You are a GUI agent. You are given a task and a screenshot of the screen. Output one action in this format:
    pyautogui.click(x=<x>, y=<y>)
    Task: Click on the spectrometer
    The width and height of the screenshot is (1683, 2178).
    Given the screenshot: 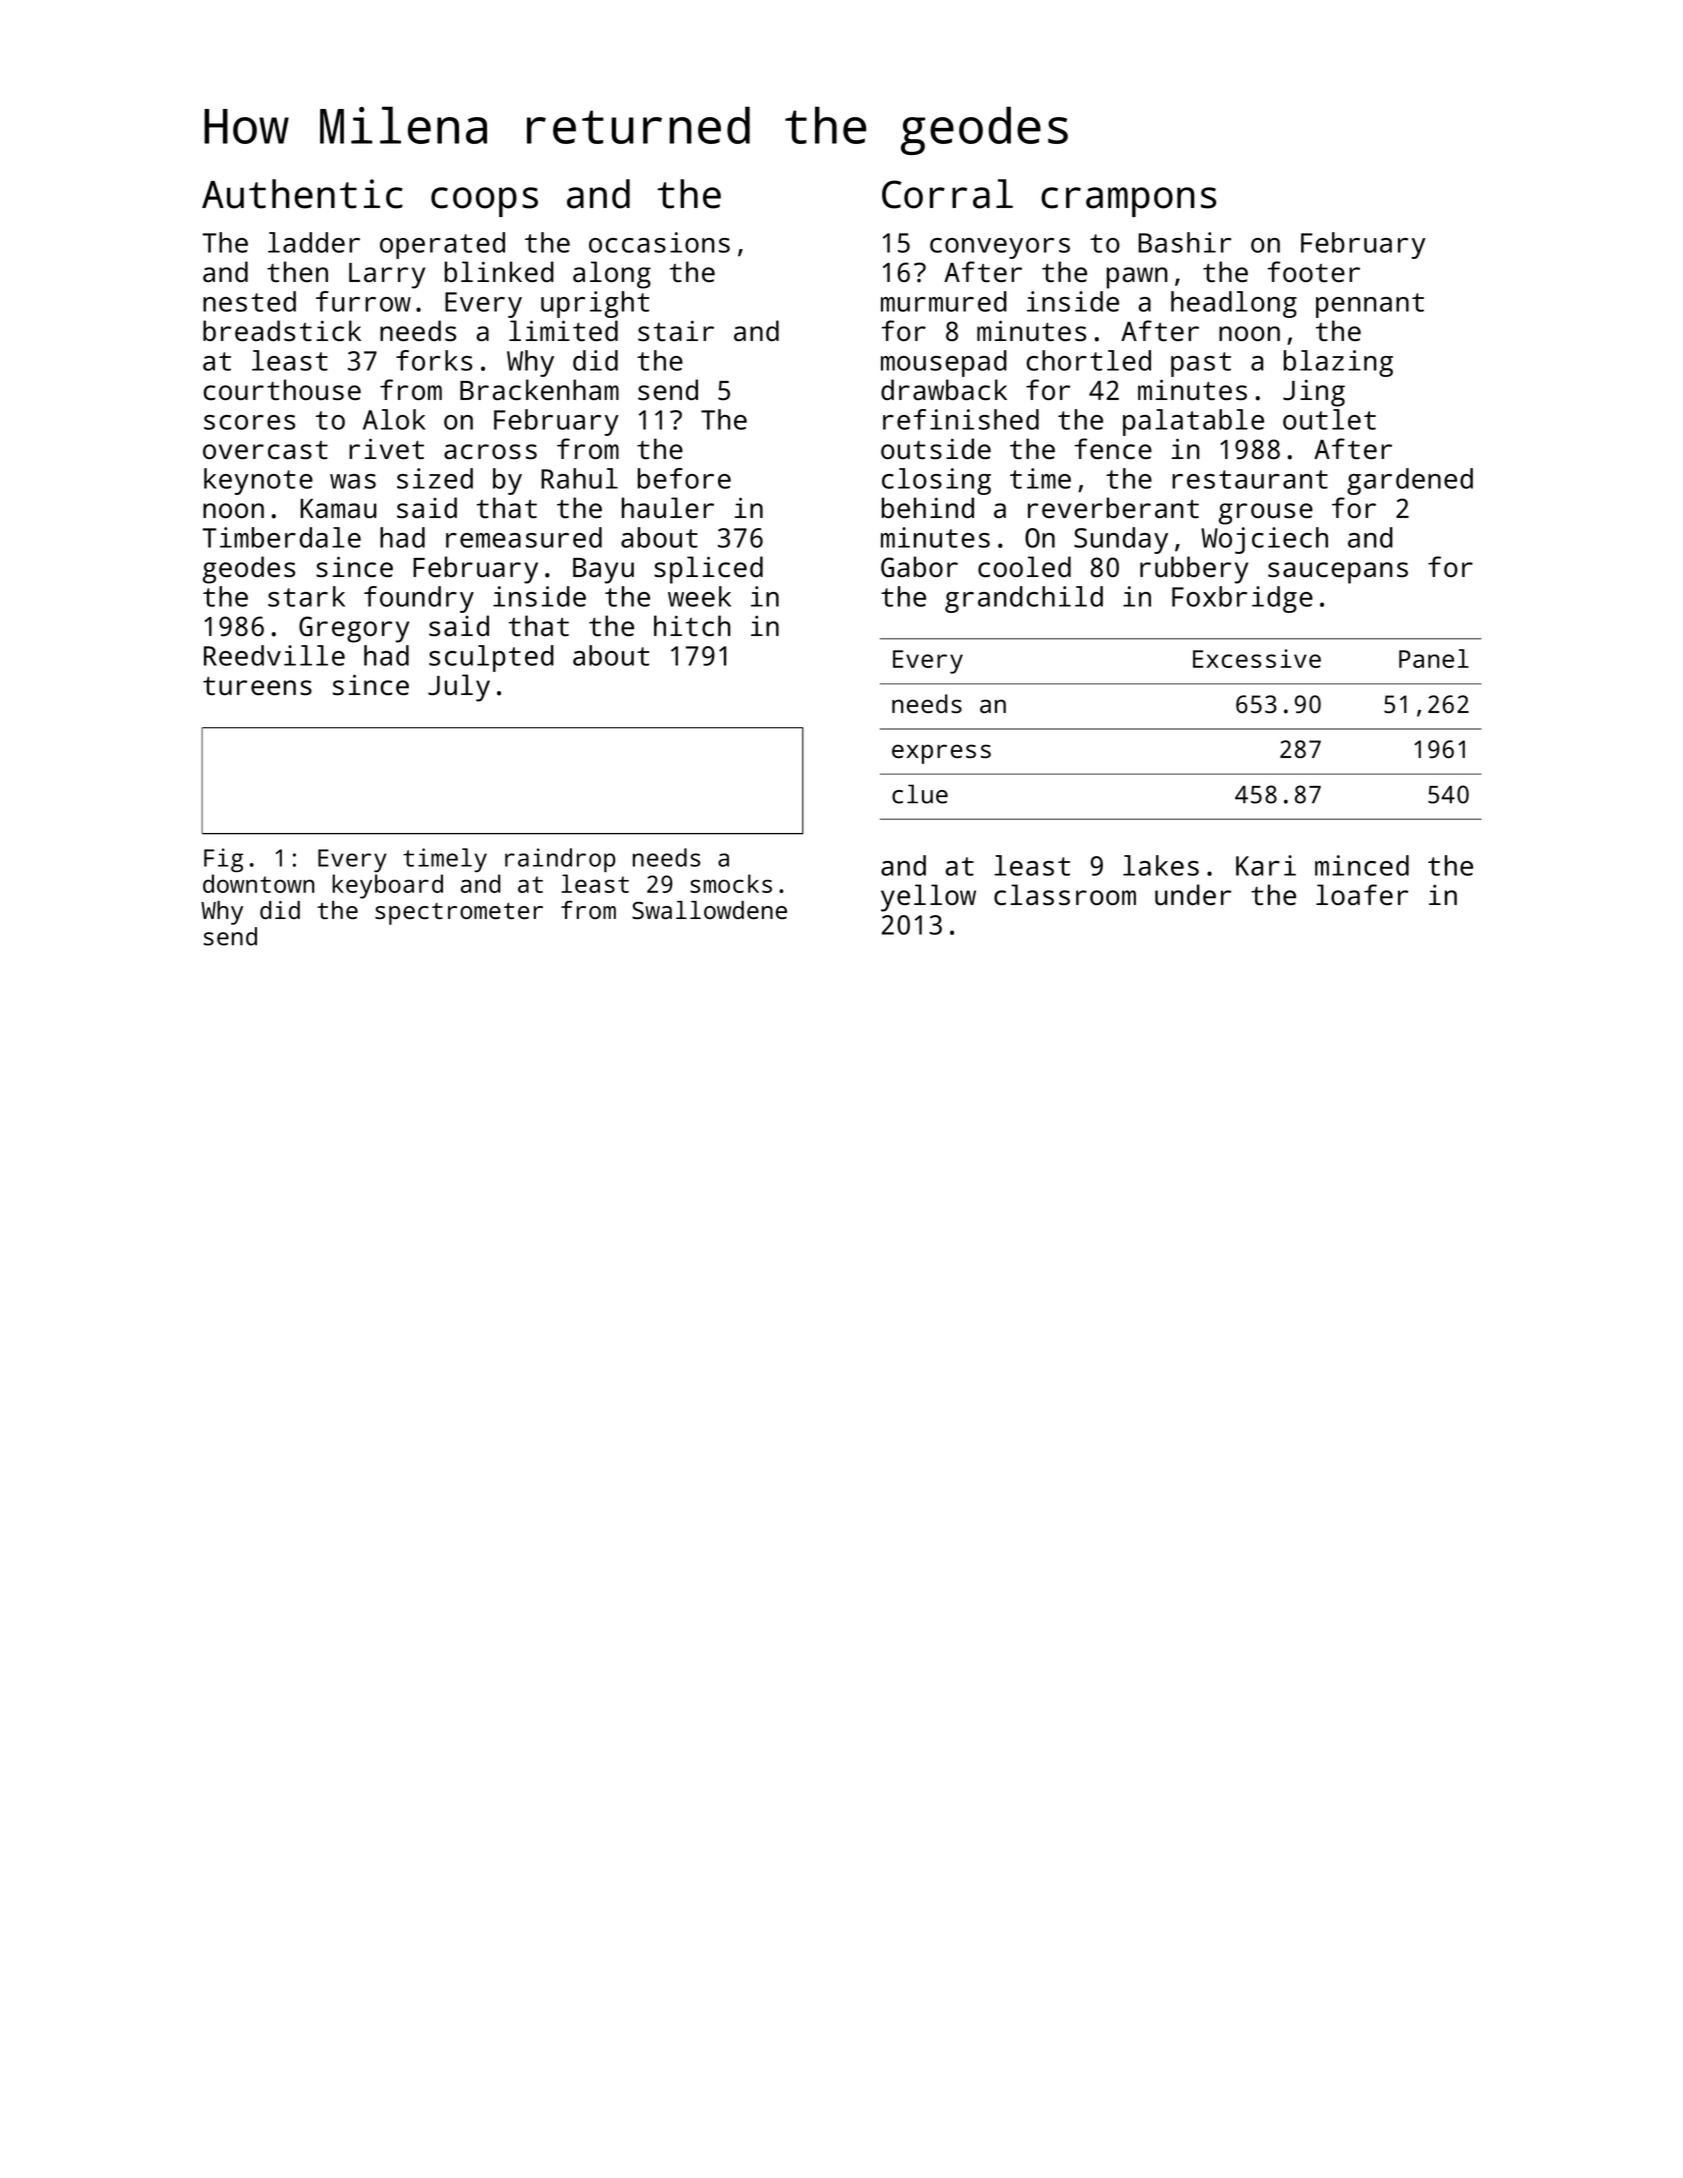 What is the action you would take?
    pyautogui.click(x=459, y=914)
